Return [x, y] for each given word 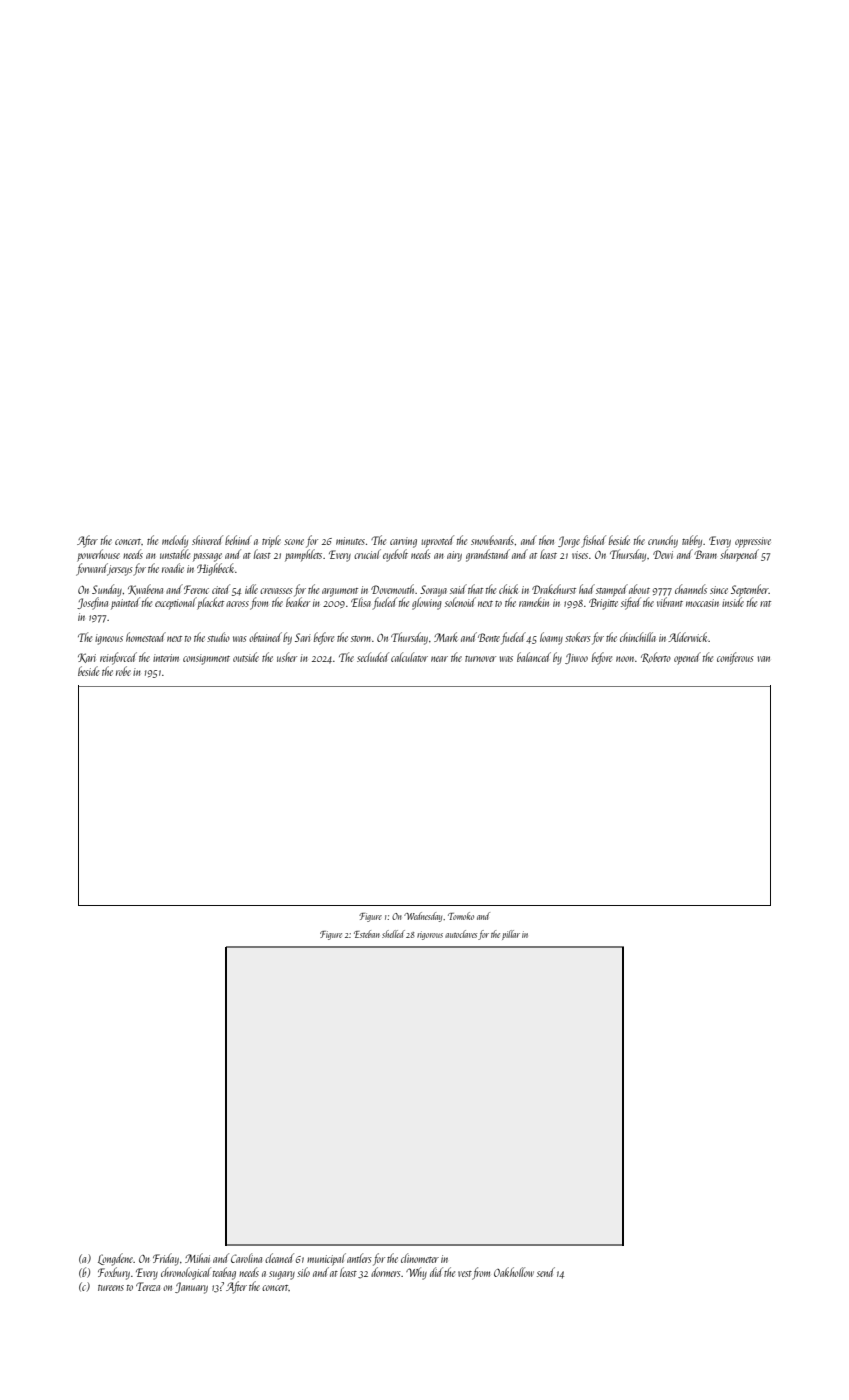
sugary [282, 1275]
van [764, 659]
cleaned [279, 1258]
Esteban [367, 934]
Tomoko [461, 916]
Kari [87, 658]
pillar [511, 935]
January [191, 1288]
